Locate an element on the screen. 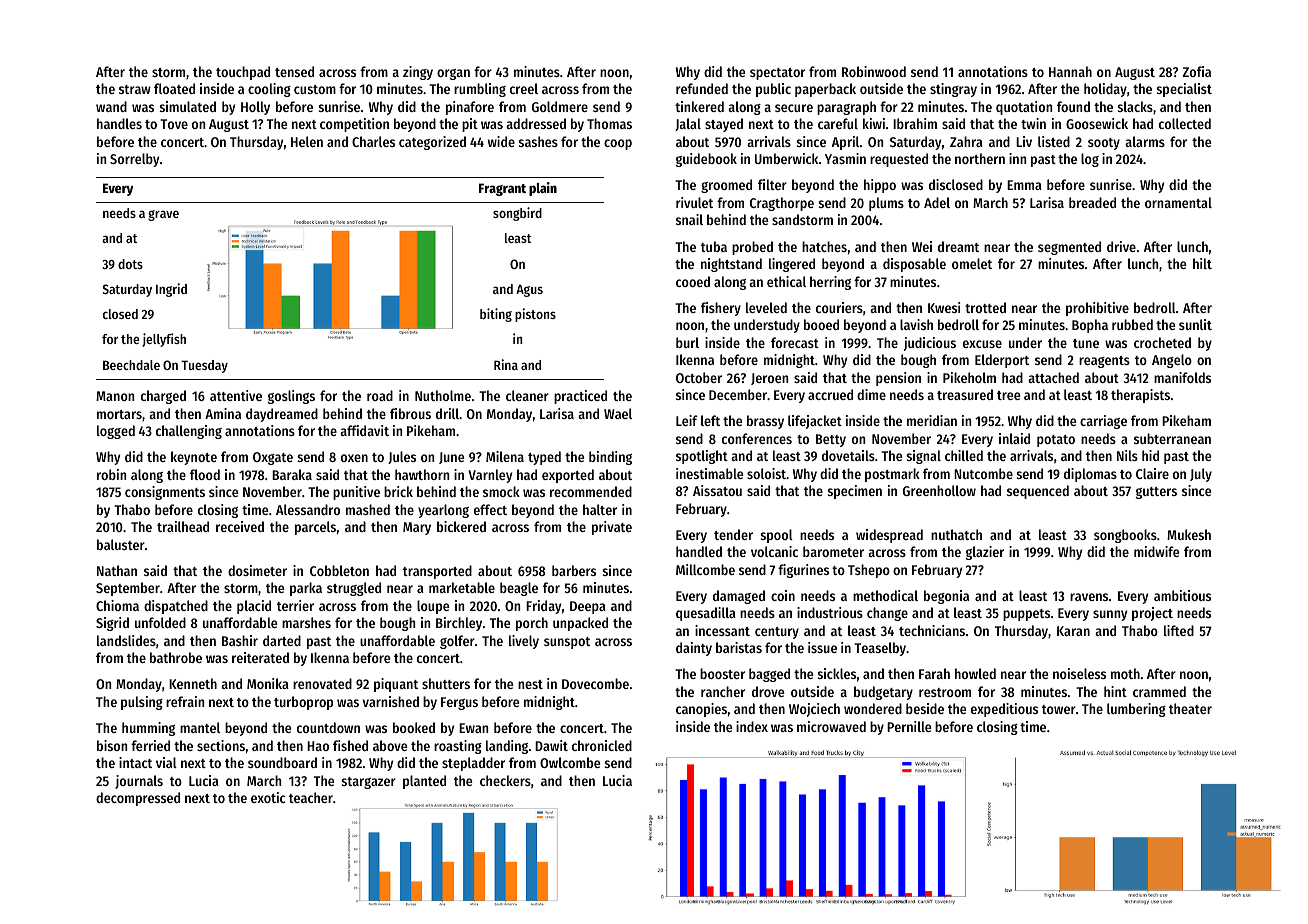 This screenshot has width=1308, height=924. burl is located at coordinates (687, 342).
